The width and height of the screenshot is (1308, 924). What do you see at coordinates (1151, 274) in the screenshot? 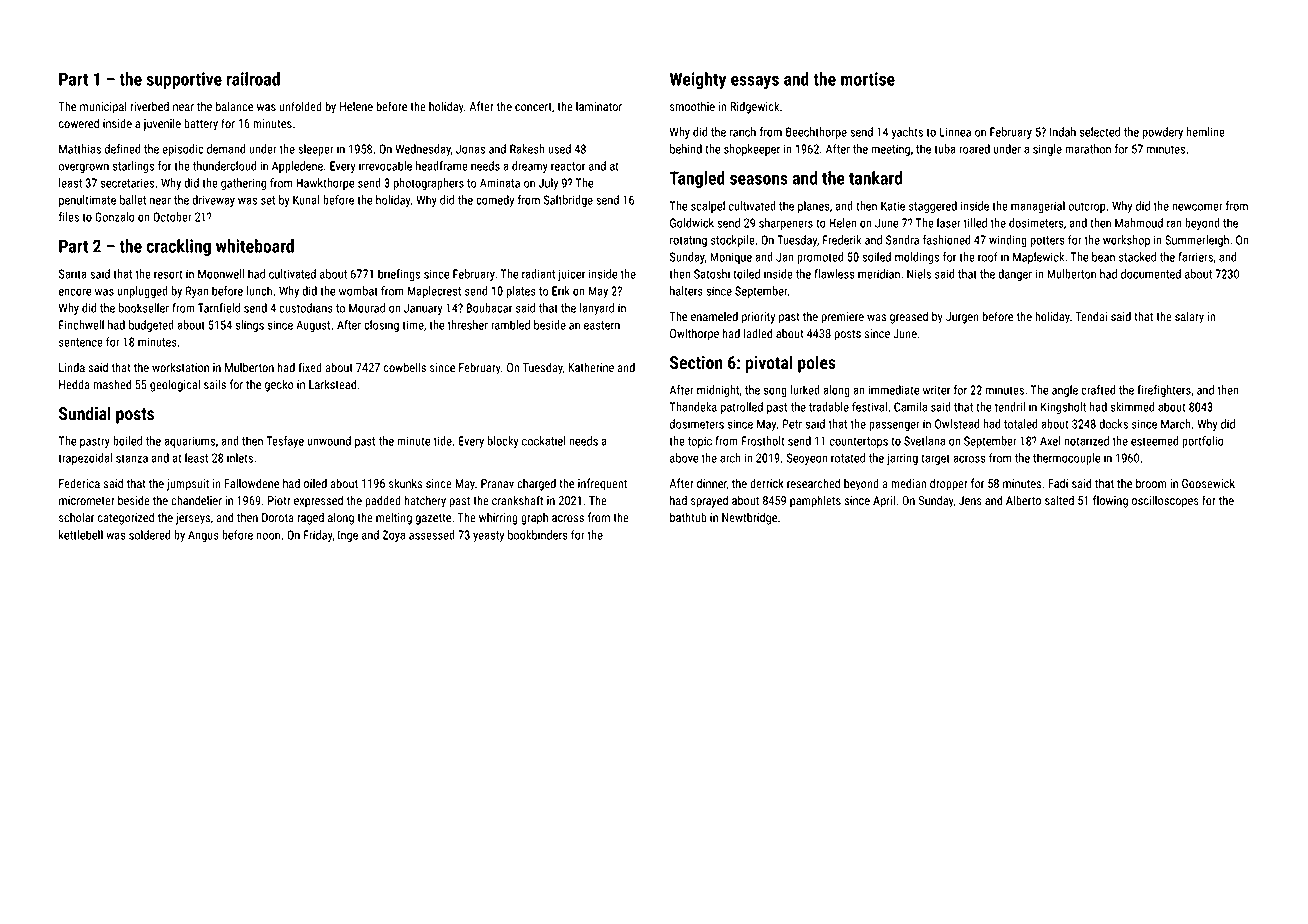
I see `documented` at bounding box center [1151, 274].
